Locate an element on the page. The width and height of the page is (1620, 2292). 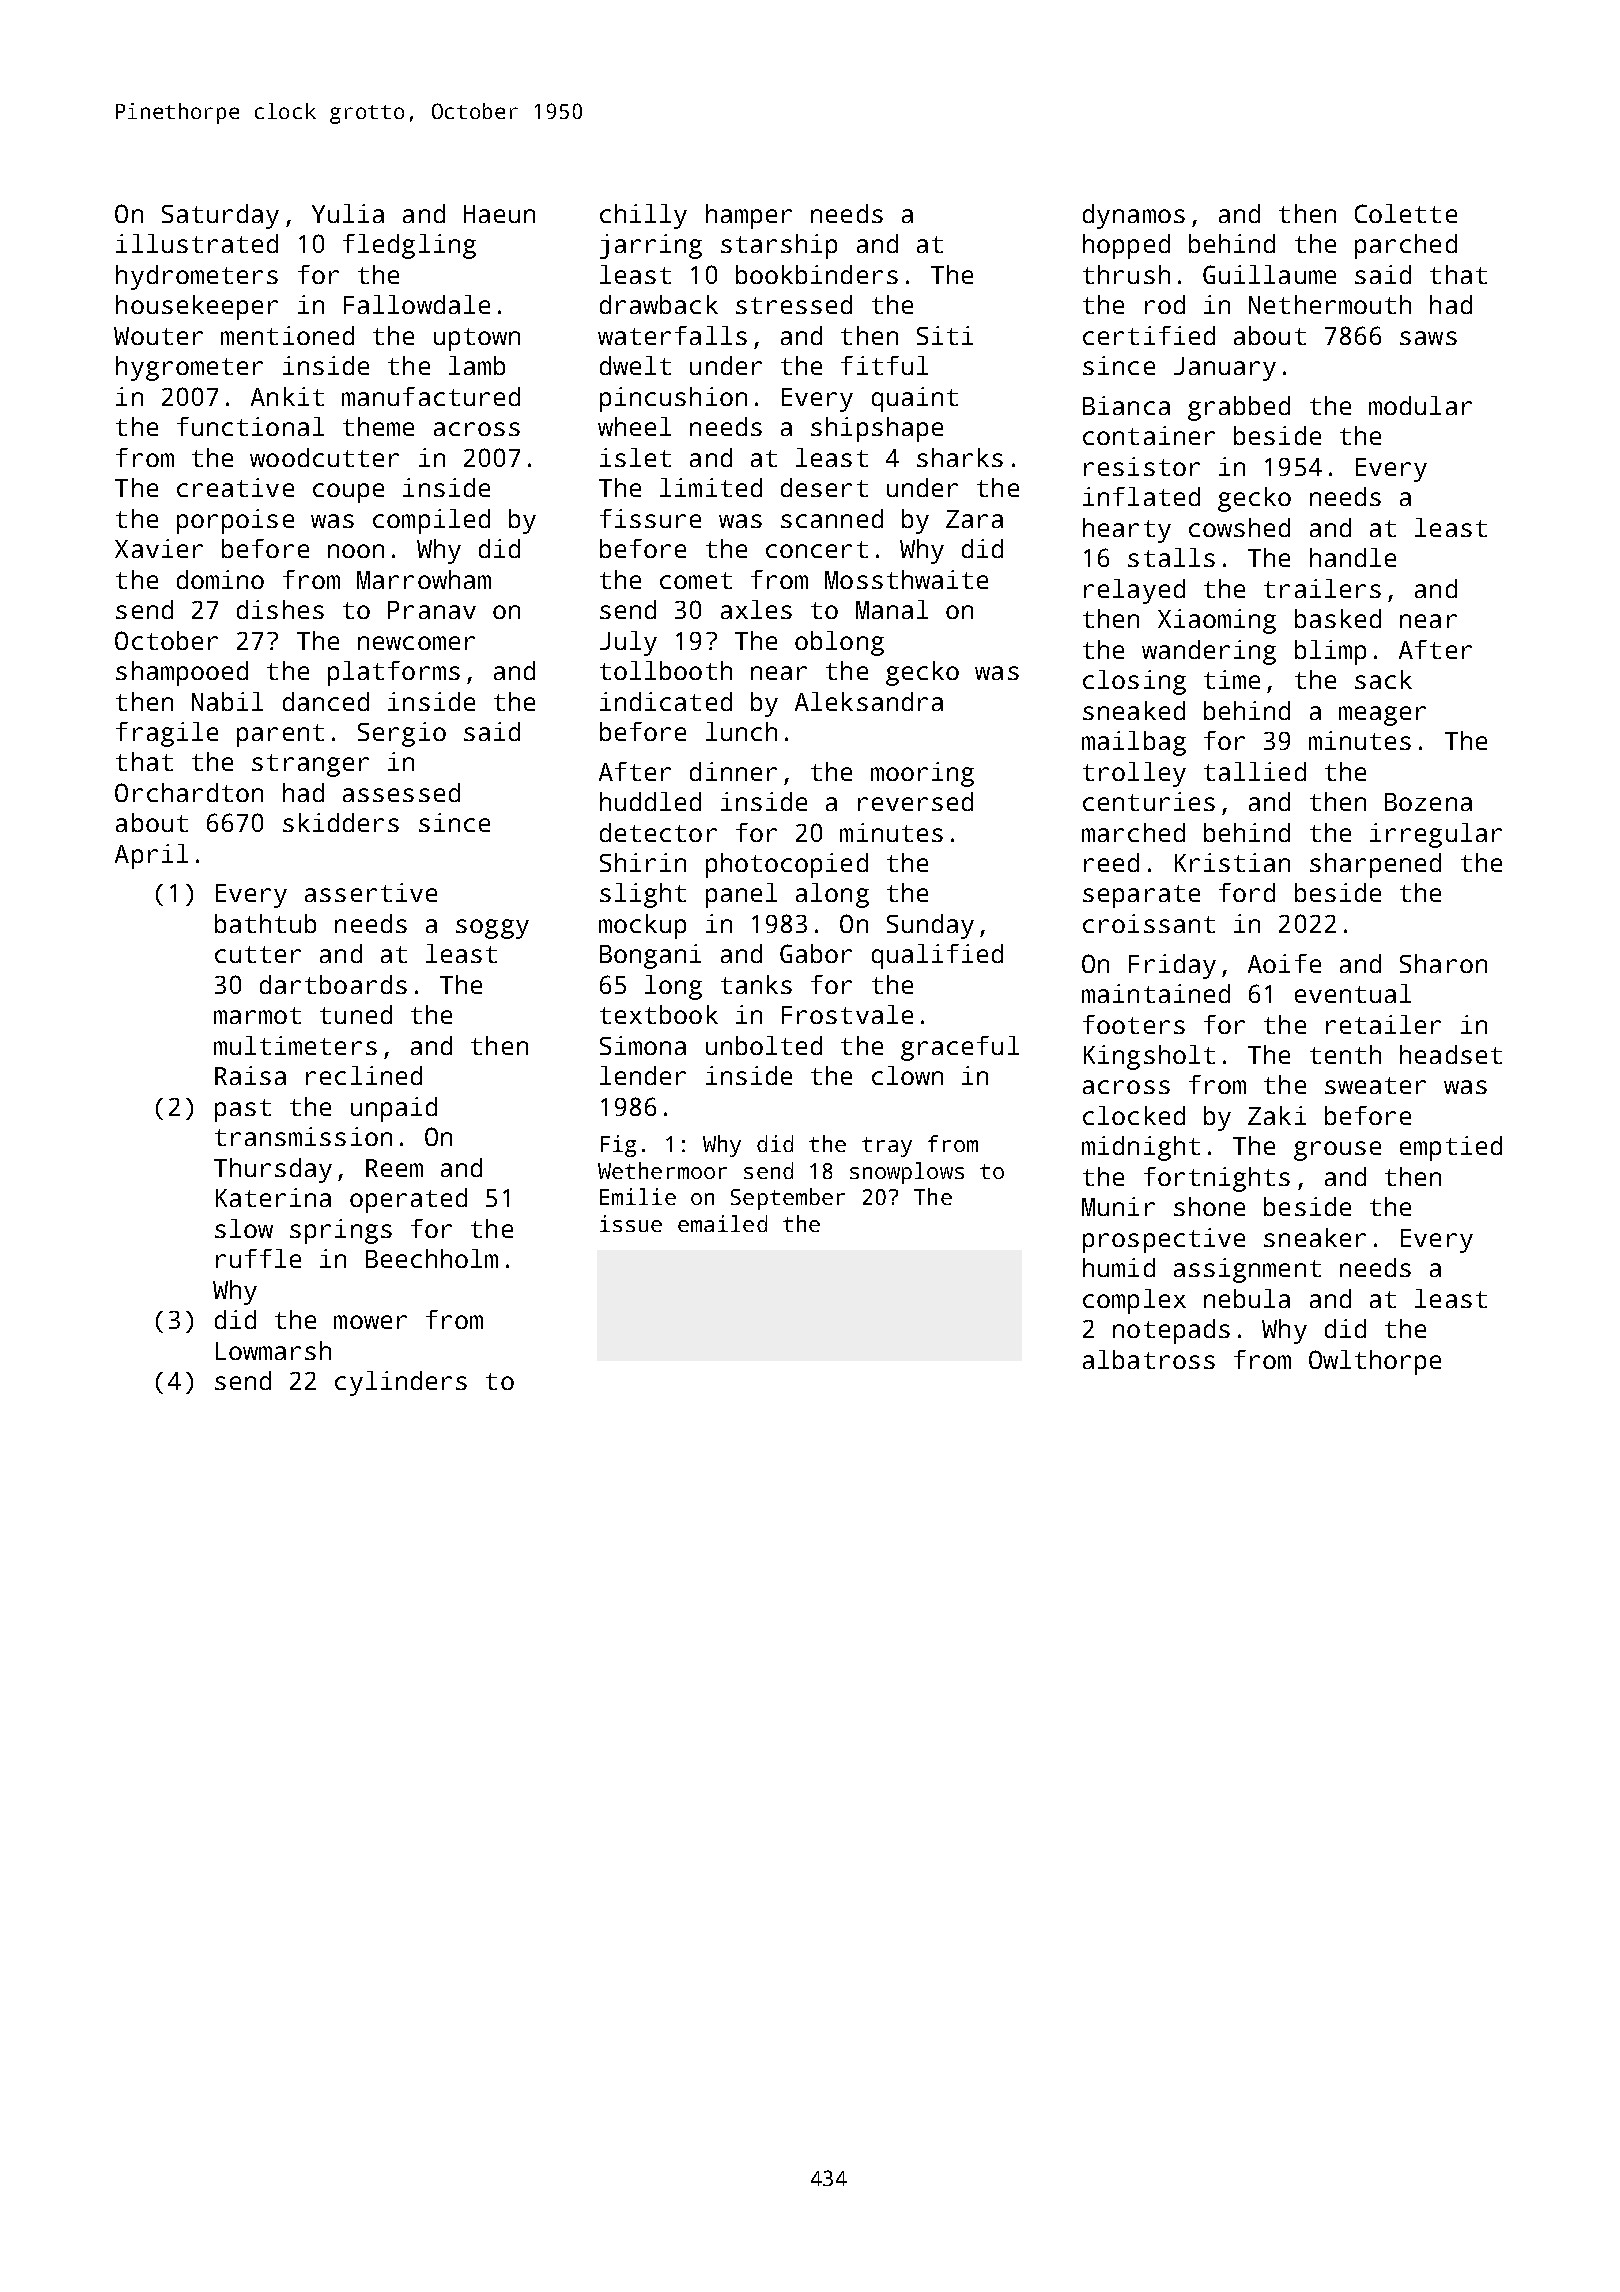
dynamos is located at coordinates (1134, 216).
